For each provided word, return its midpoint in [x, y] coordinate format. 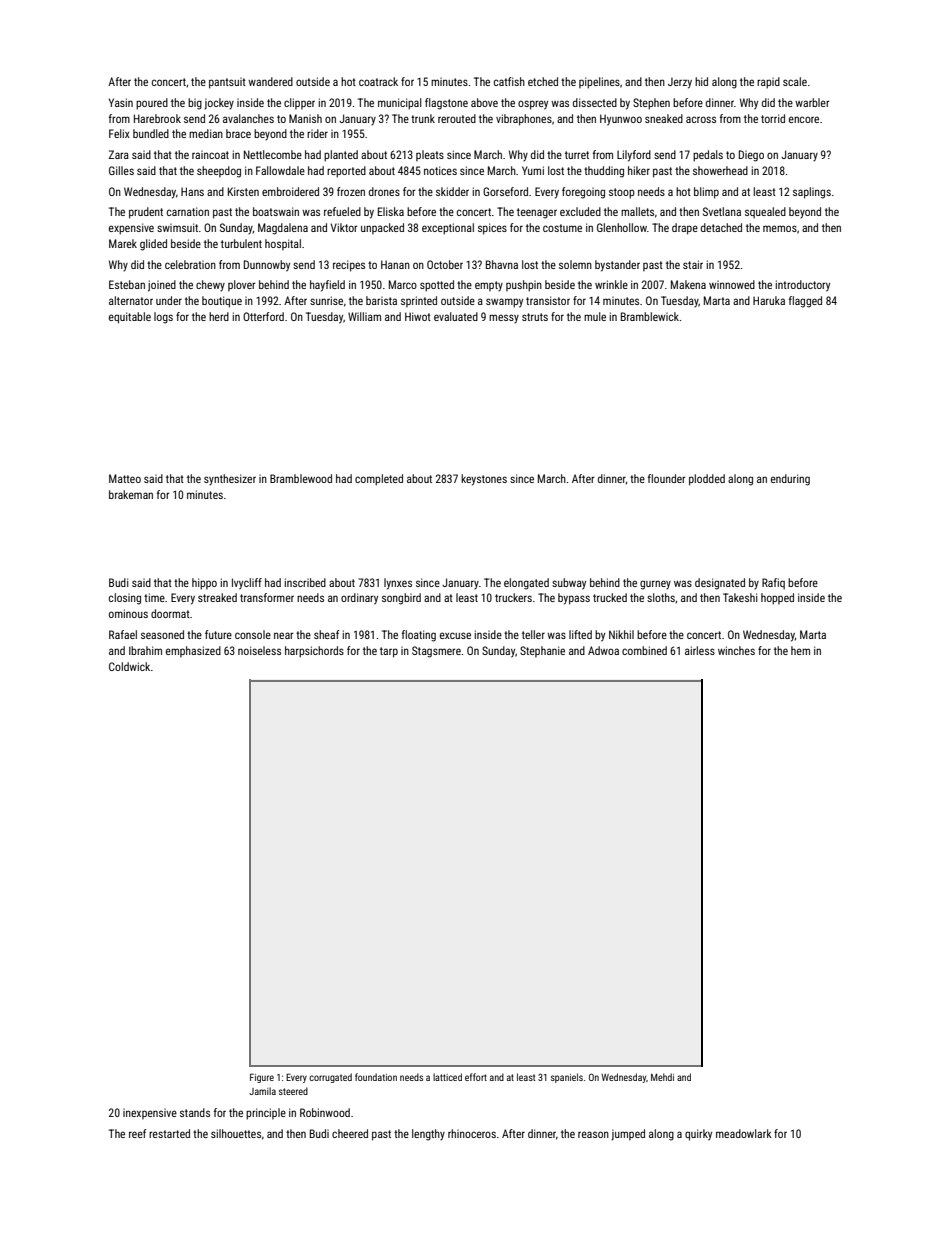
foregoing [583, 193]
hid [701, 81]
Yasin [121, 102]
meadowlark [744, 1133]
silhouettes [236, 1133]
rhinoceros [472, 1133]
